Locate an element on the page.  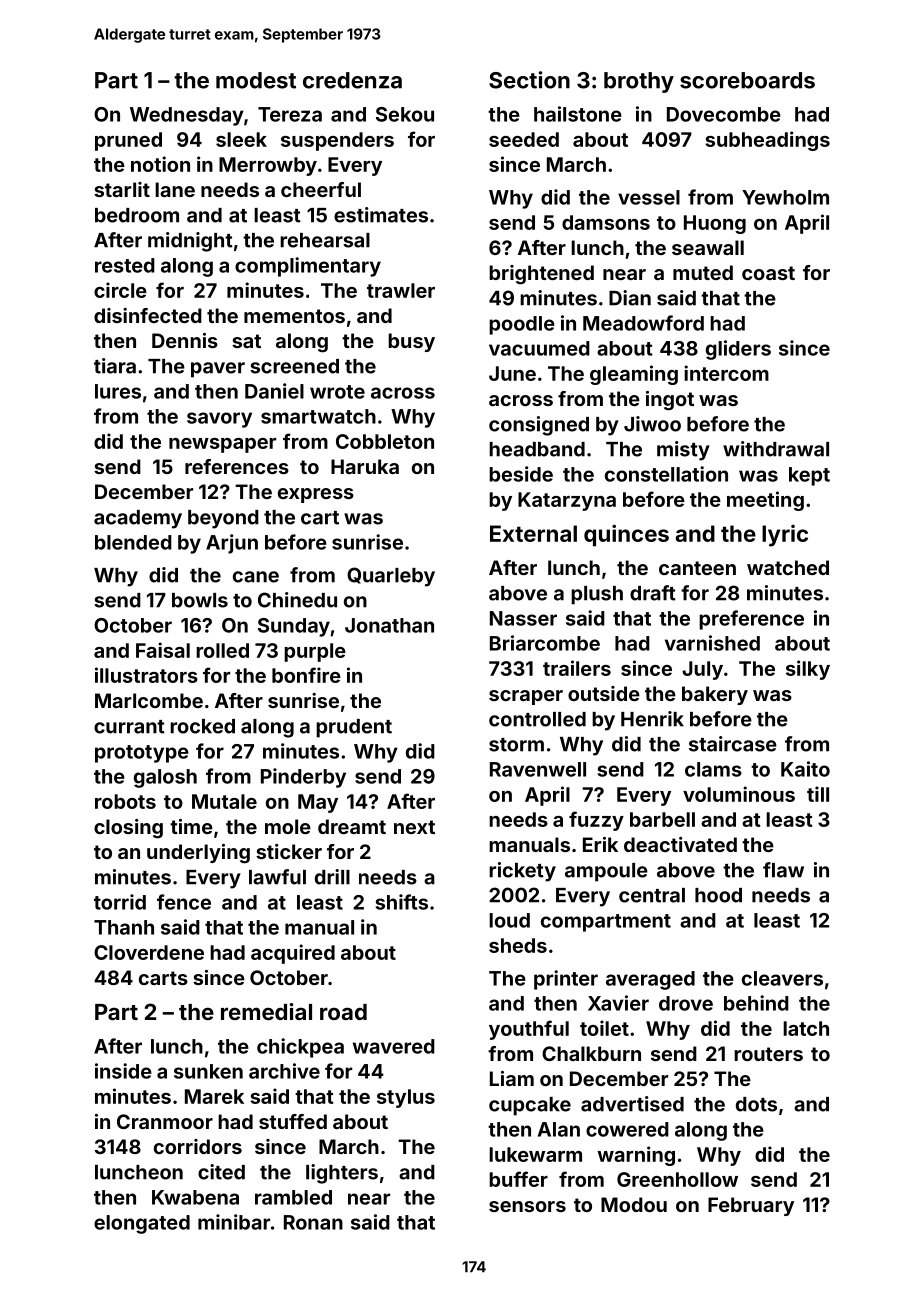
pruned is located at coordinates (128, 141).
